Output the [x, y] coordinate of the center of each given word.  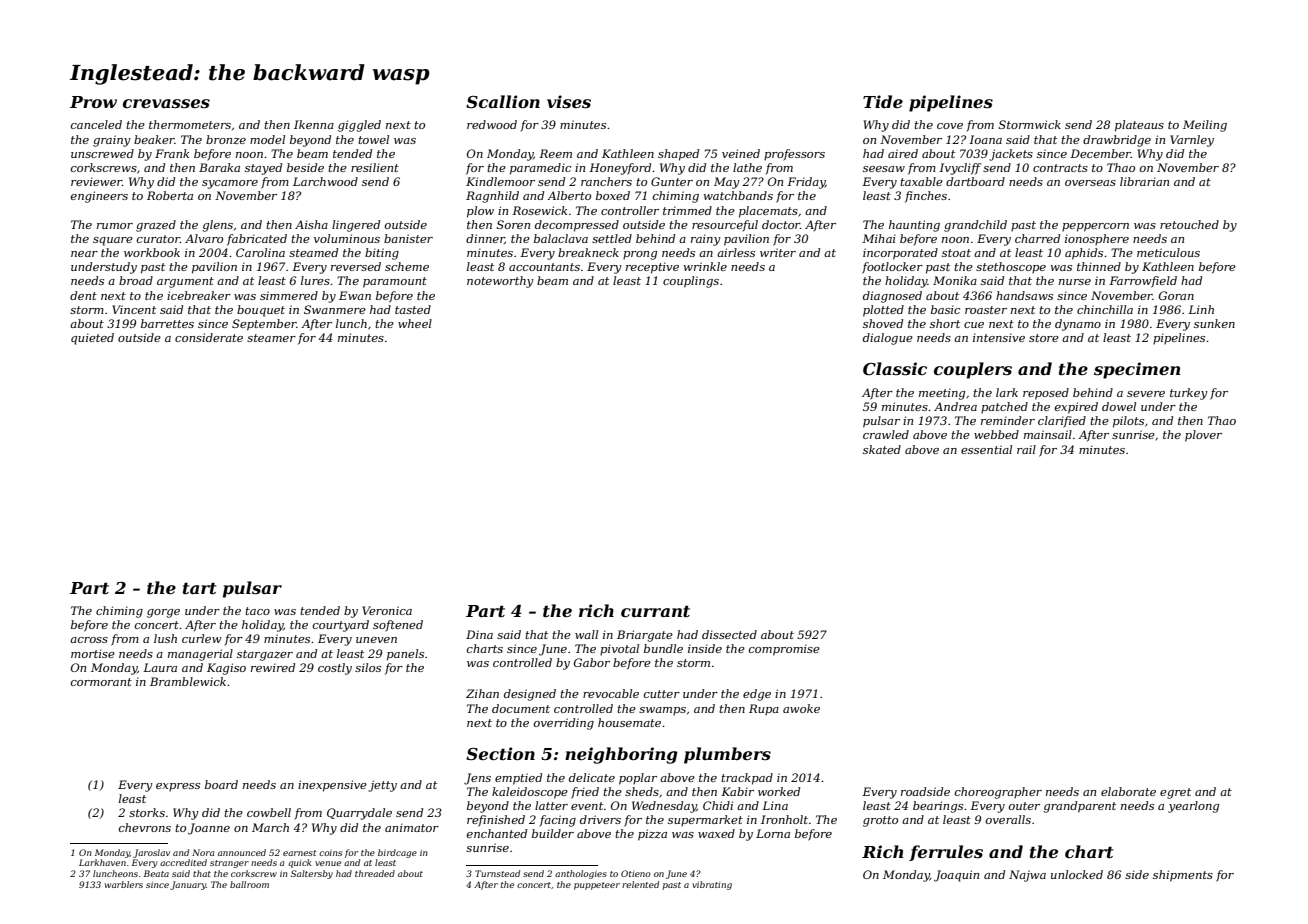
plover [1203, 436]
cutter [661, 694]
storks [147, 812]
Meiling [1205, 126]
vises [569, 101]
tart [200, 588]
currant [655, 611]
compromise [784, 650]
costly [335, 669]
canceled [96, 124]
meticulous [1168, 252]
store [1044, 338]
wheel [415, 323]
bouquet [261, 311]
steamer [271, 338]
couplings [691, 282]
